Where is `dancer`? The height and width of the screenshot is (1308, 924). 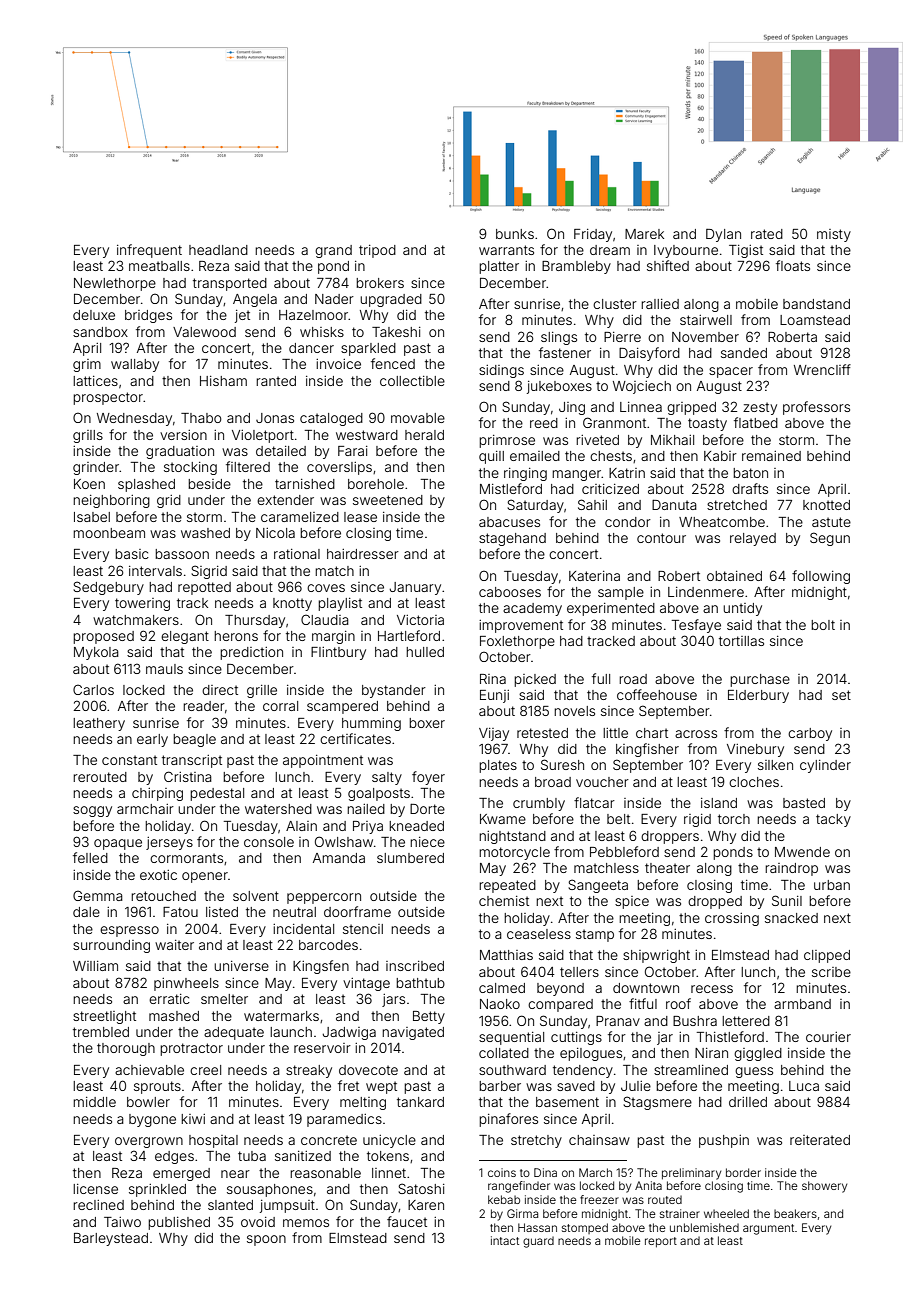
dancer is located at coordinates (311, 348).
